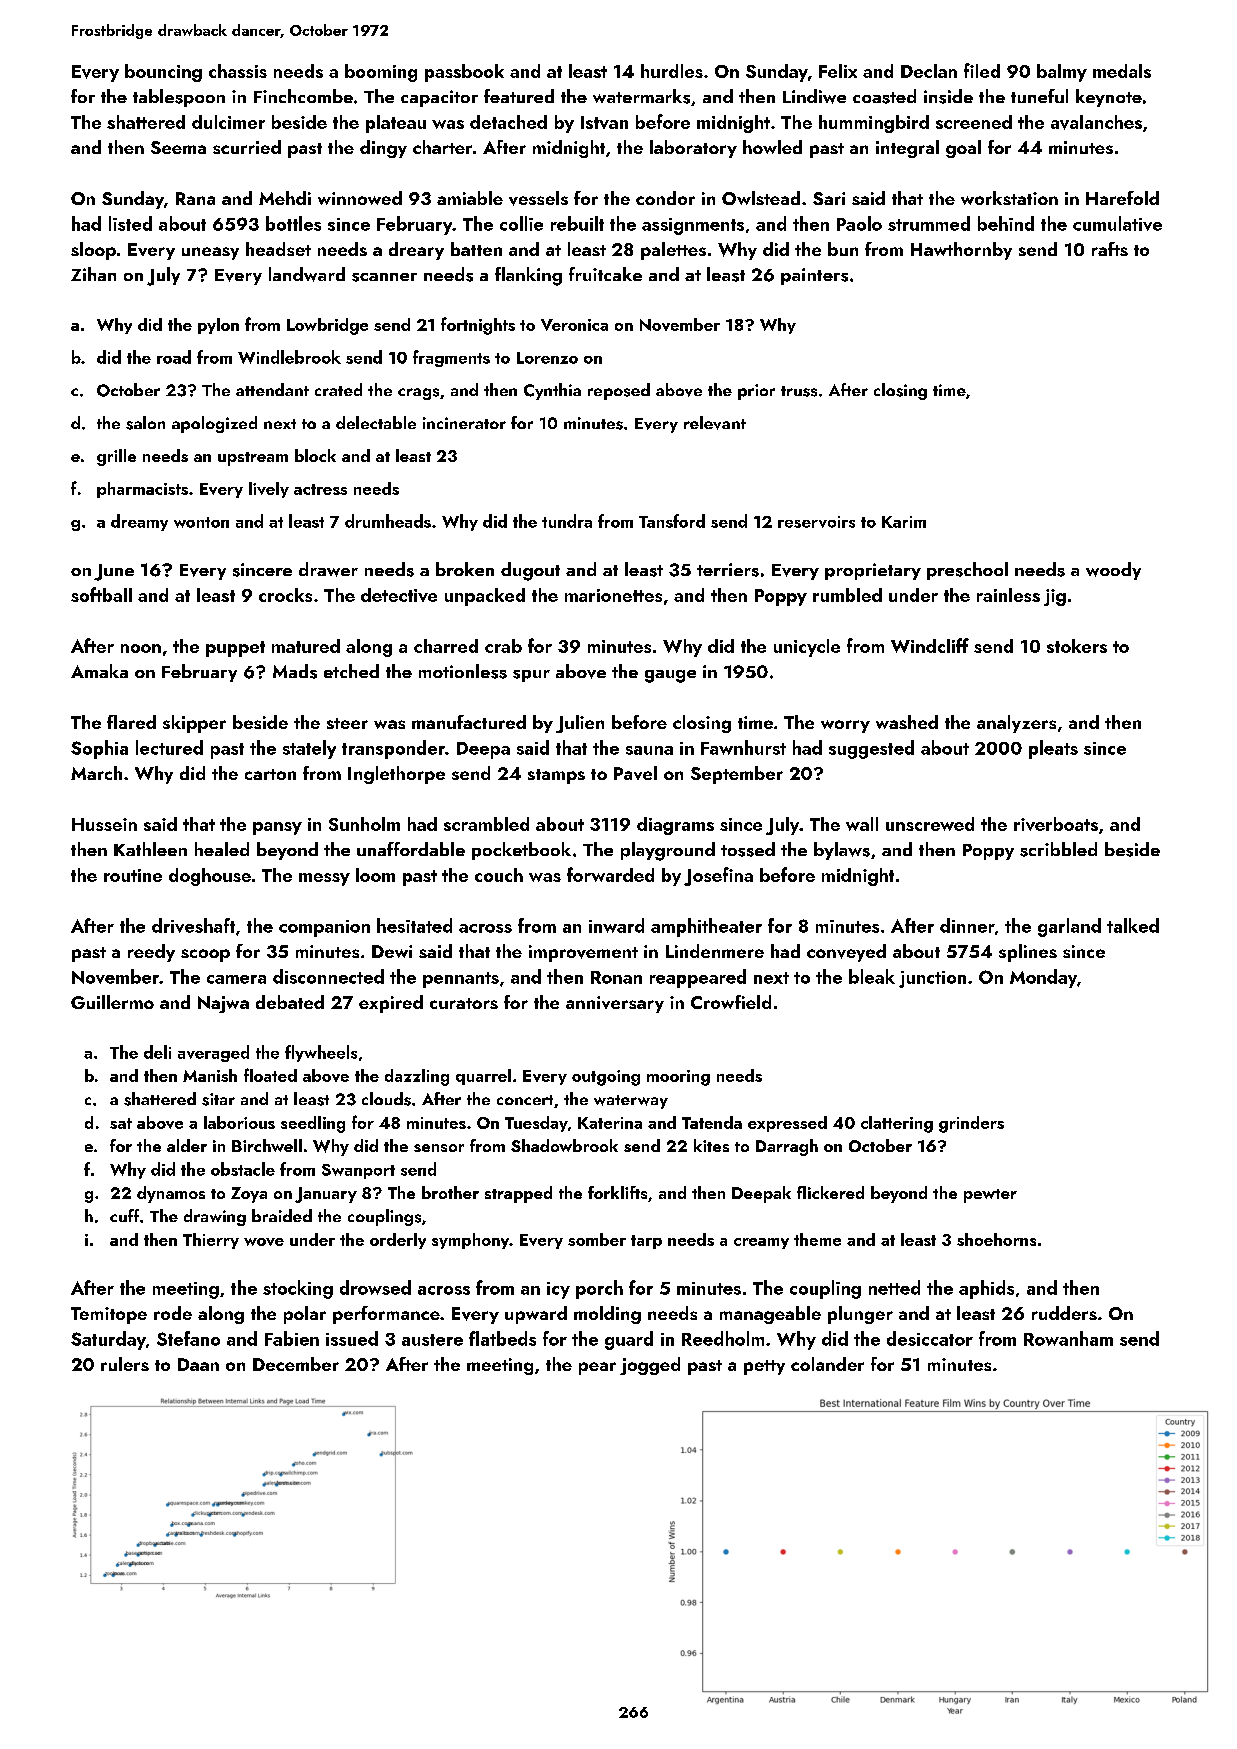 This screenshot has height=1749, width=1237. Describe the element at coordinates (672, 521) in the screenshot. I see `Tansford` at that location.
